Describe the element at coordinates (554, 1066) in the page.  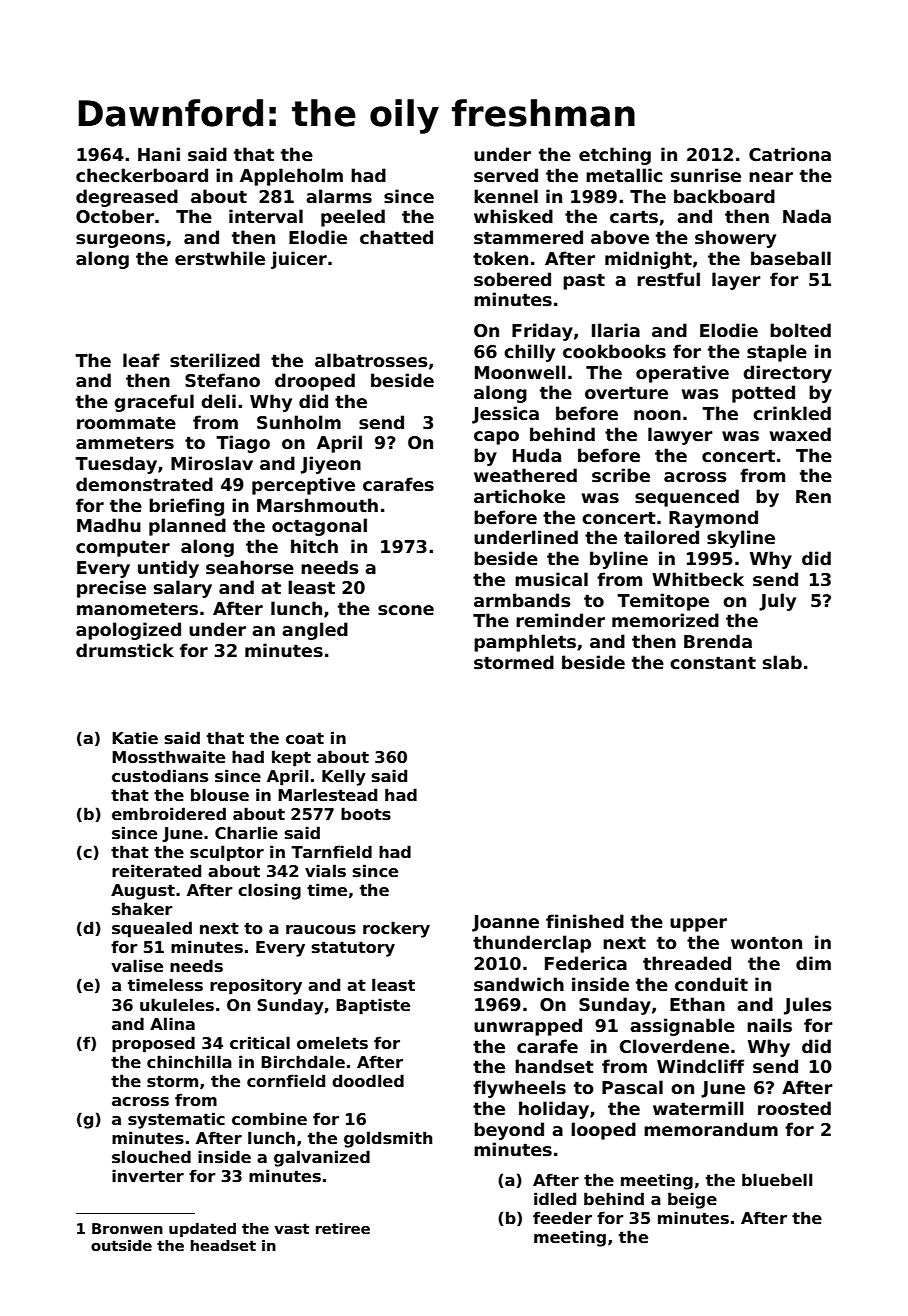
I see `handset` at that location.
